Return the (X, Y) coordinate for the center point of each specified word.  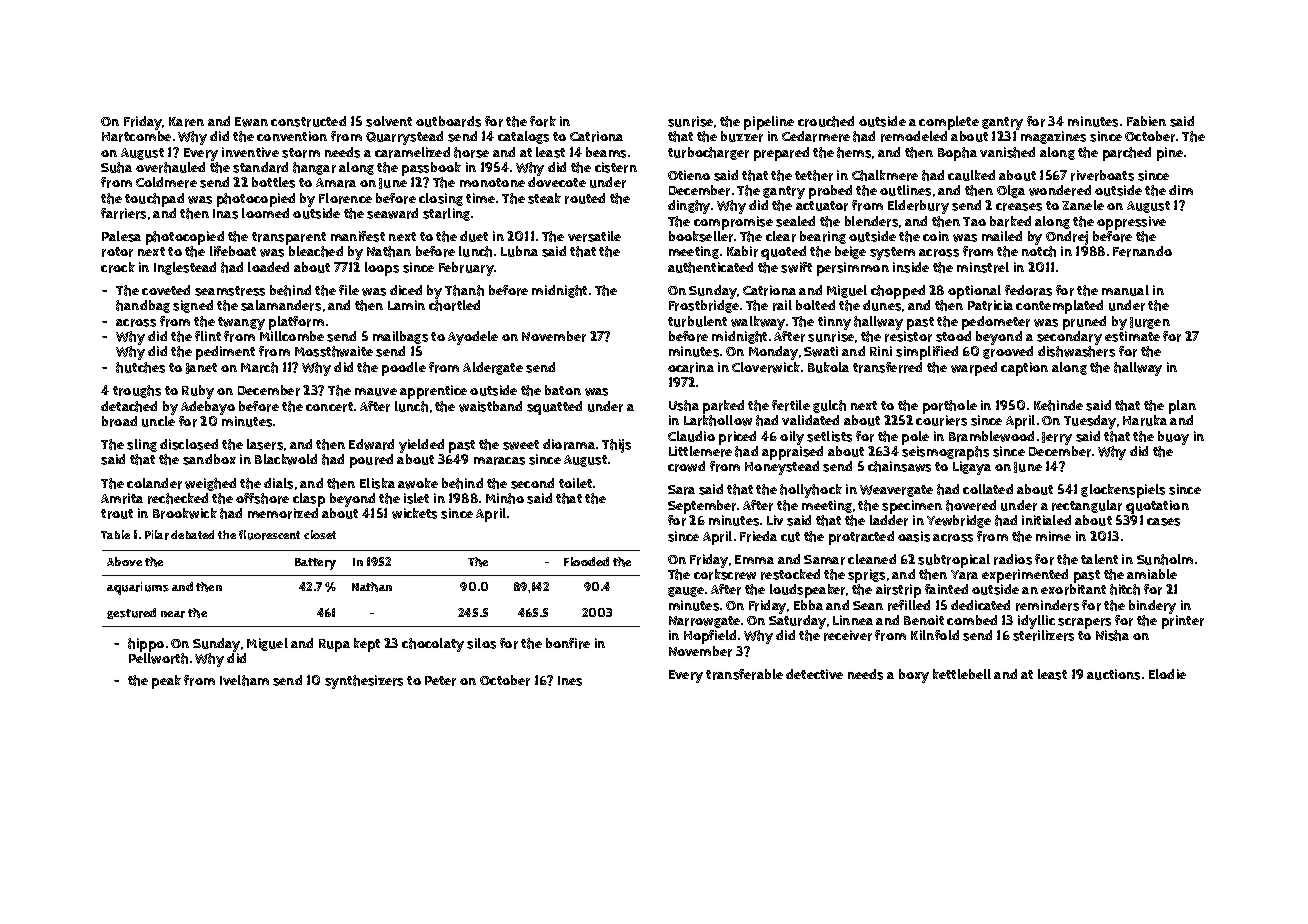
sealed (795, 221)
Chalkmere (885, 175)
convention (292, 136)
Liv (775, 520)
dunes (882, 305)
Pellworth (158, 658)
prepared (781, 154)
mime (1053, 536)
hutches (140, 367)
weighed (210, 484)
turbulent (697, 321)
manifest (358, 236)
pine (1170, 154)
